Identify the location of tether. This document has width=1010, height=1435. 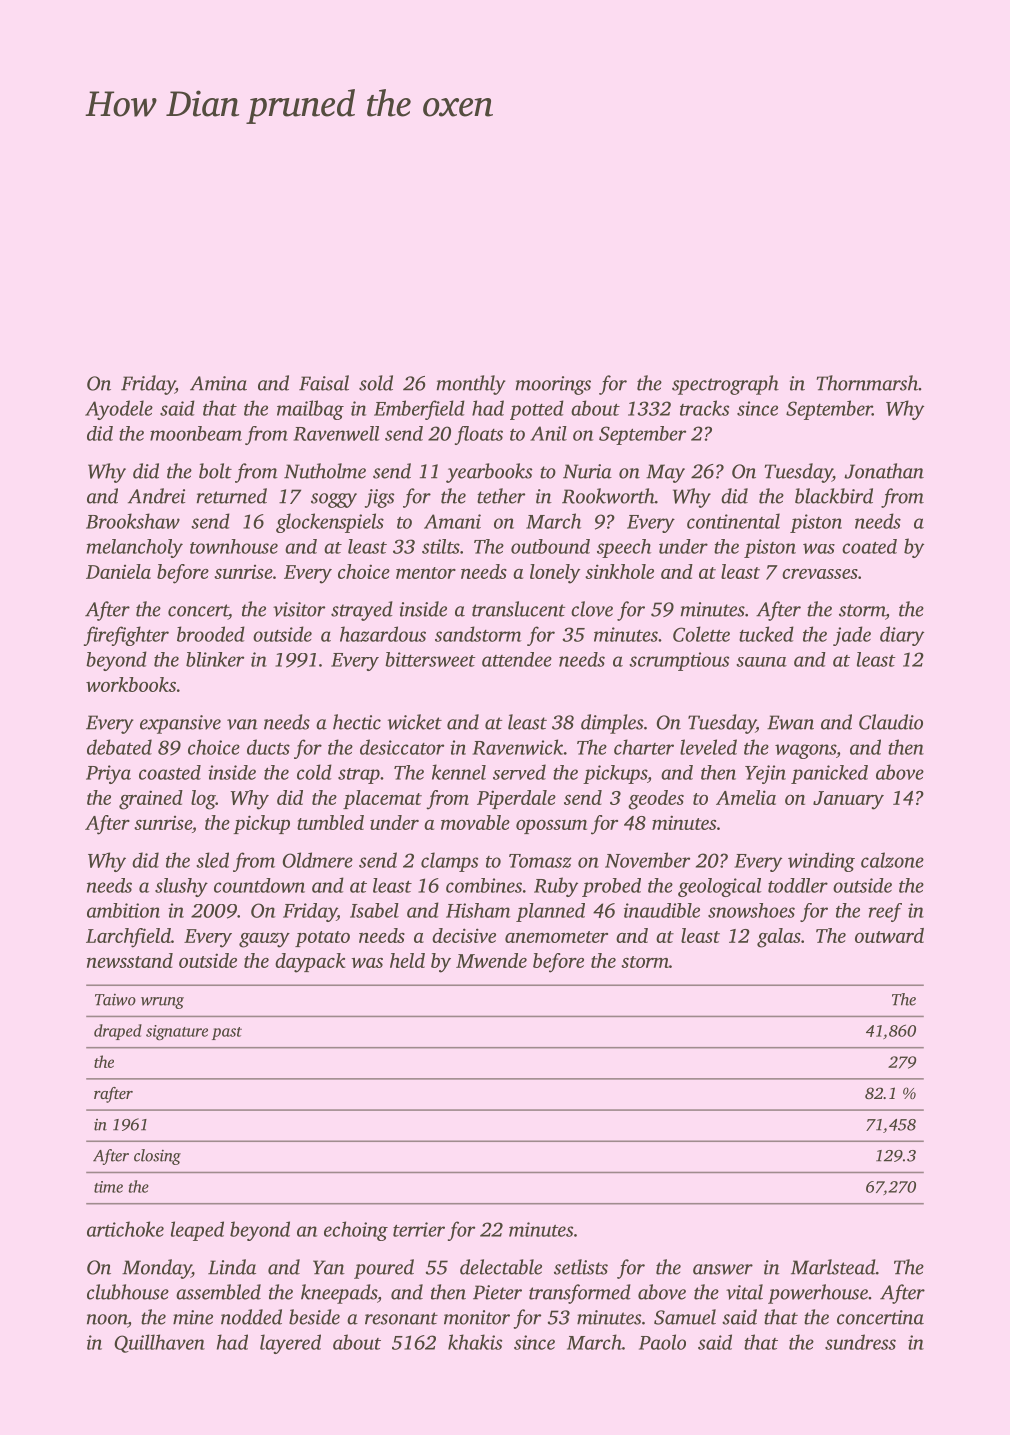
(501, 496).
